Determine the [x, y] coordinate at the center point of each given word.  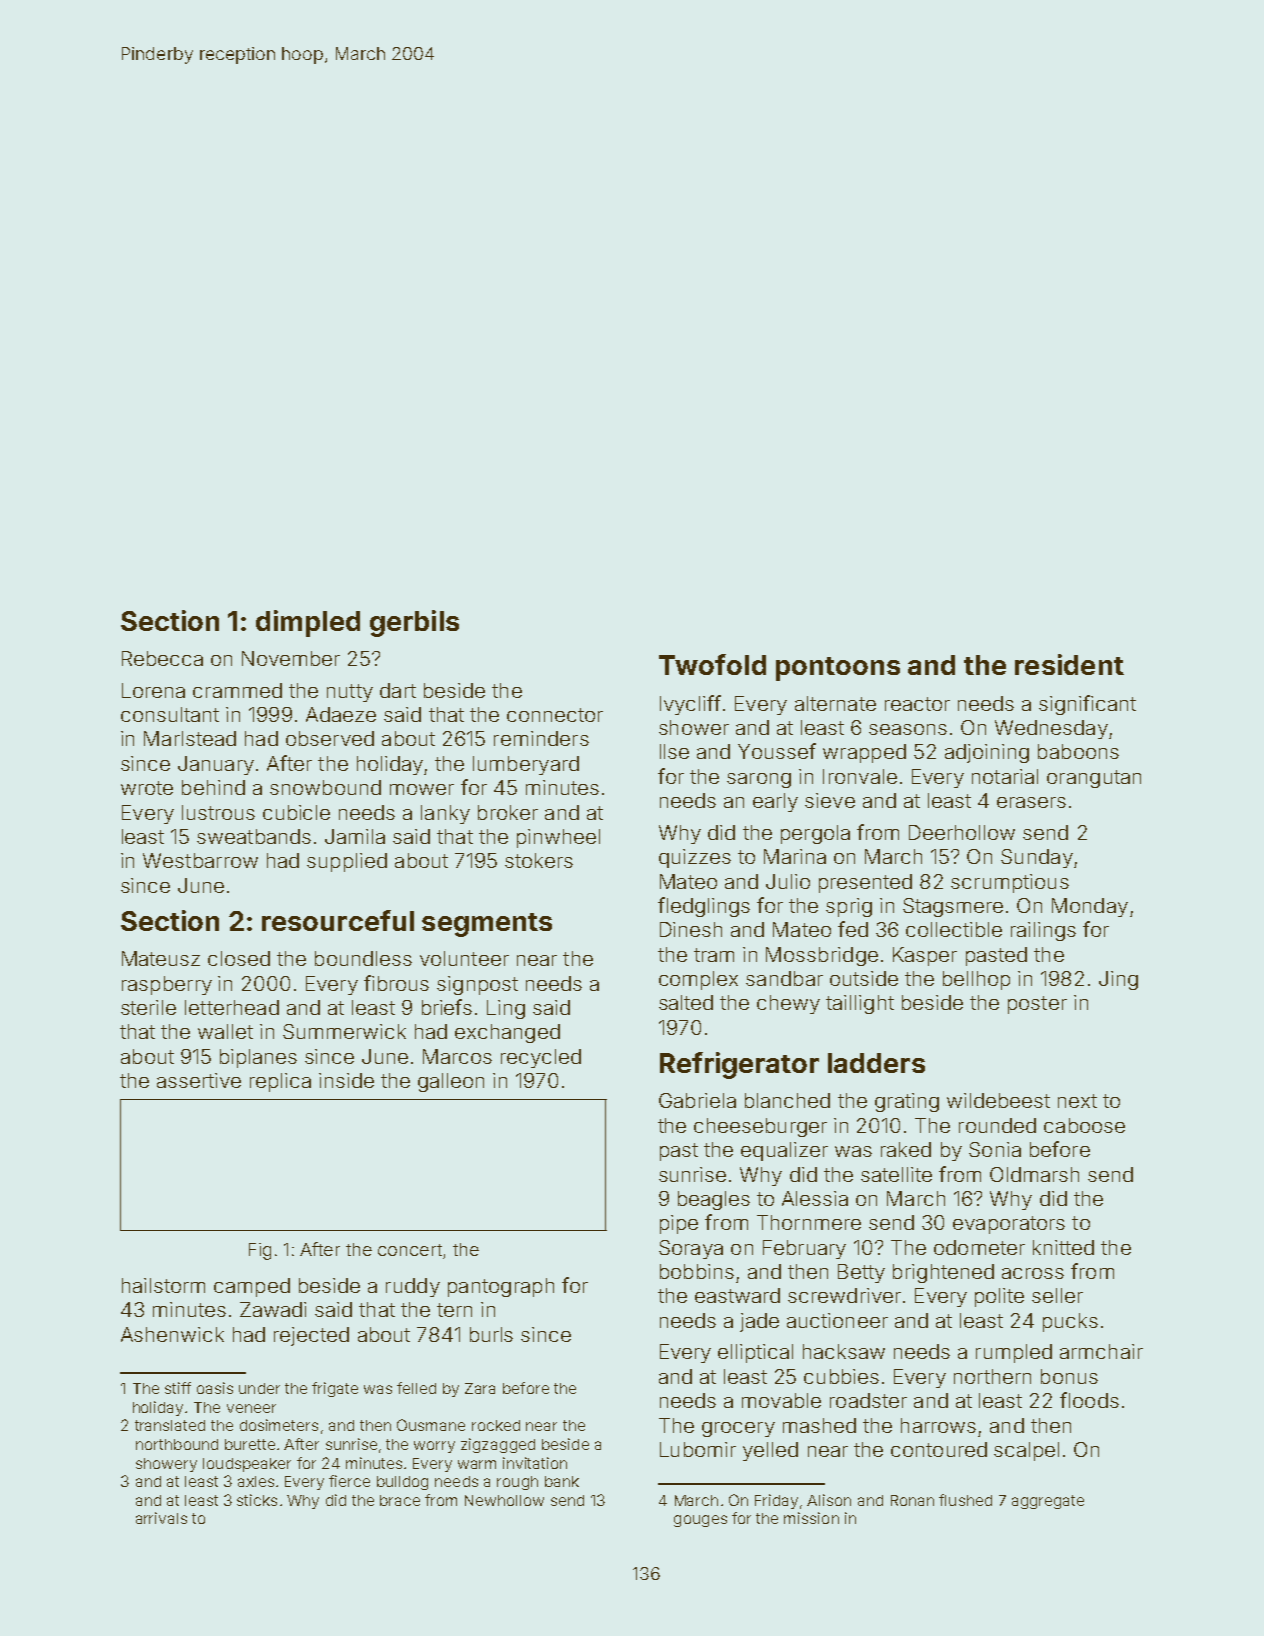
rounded [997, 1125]
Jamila [355, 836]
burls [491, 1334]
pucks [1070, 1322]
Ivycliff [690, 705]
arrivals [161, 1518]
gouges [700, 1521]
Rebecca [162, 658]
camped [252, 1287]
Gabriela [697, 1100]
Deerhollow [962, 832]
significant [1087, 705]
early [775, 802]
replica [280, 1082]
